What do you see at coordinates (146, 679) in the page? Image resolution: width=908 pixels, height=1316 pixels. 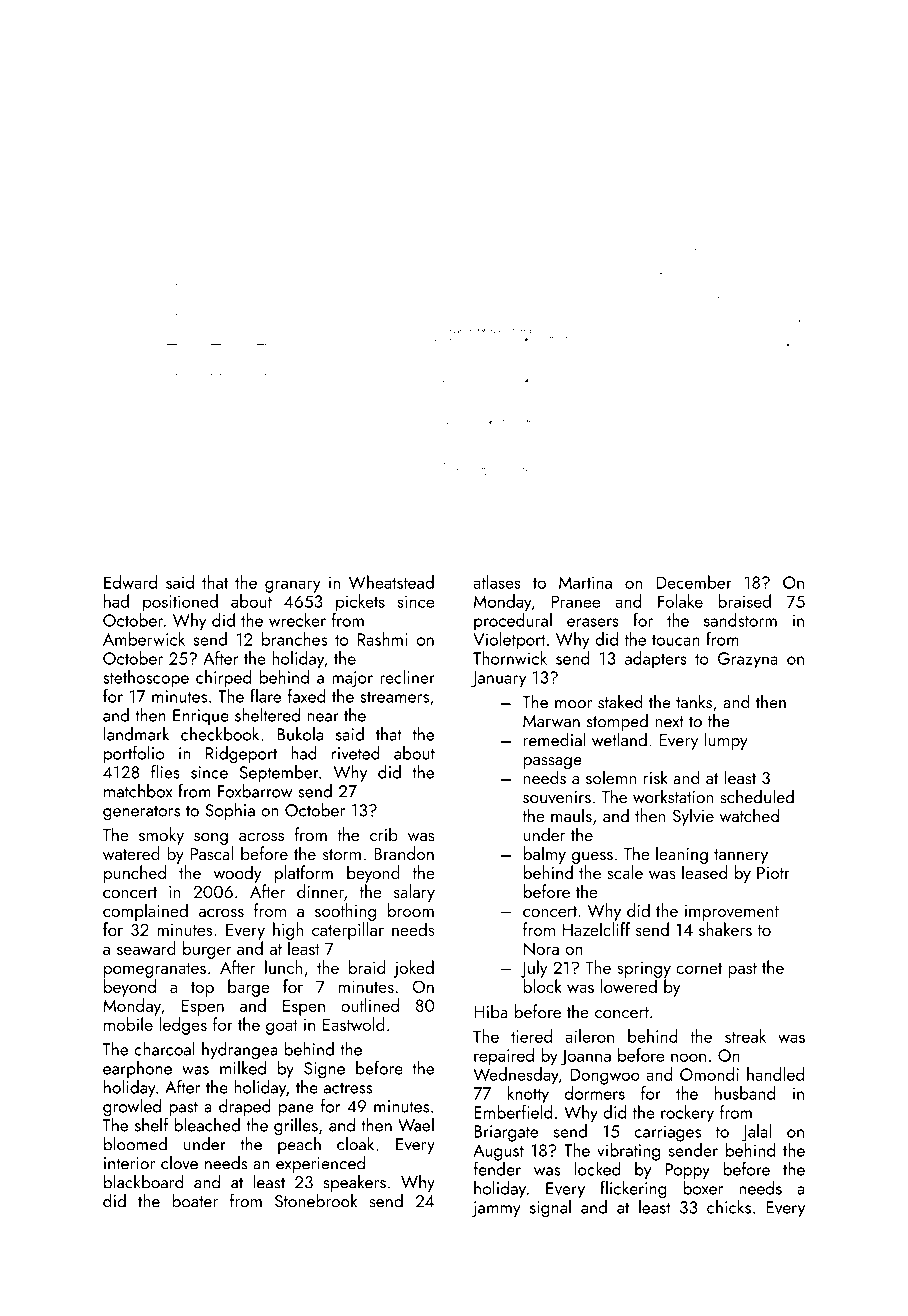 I see `stethoscope` at bounding box center [146, 679].
